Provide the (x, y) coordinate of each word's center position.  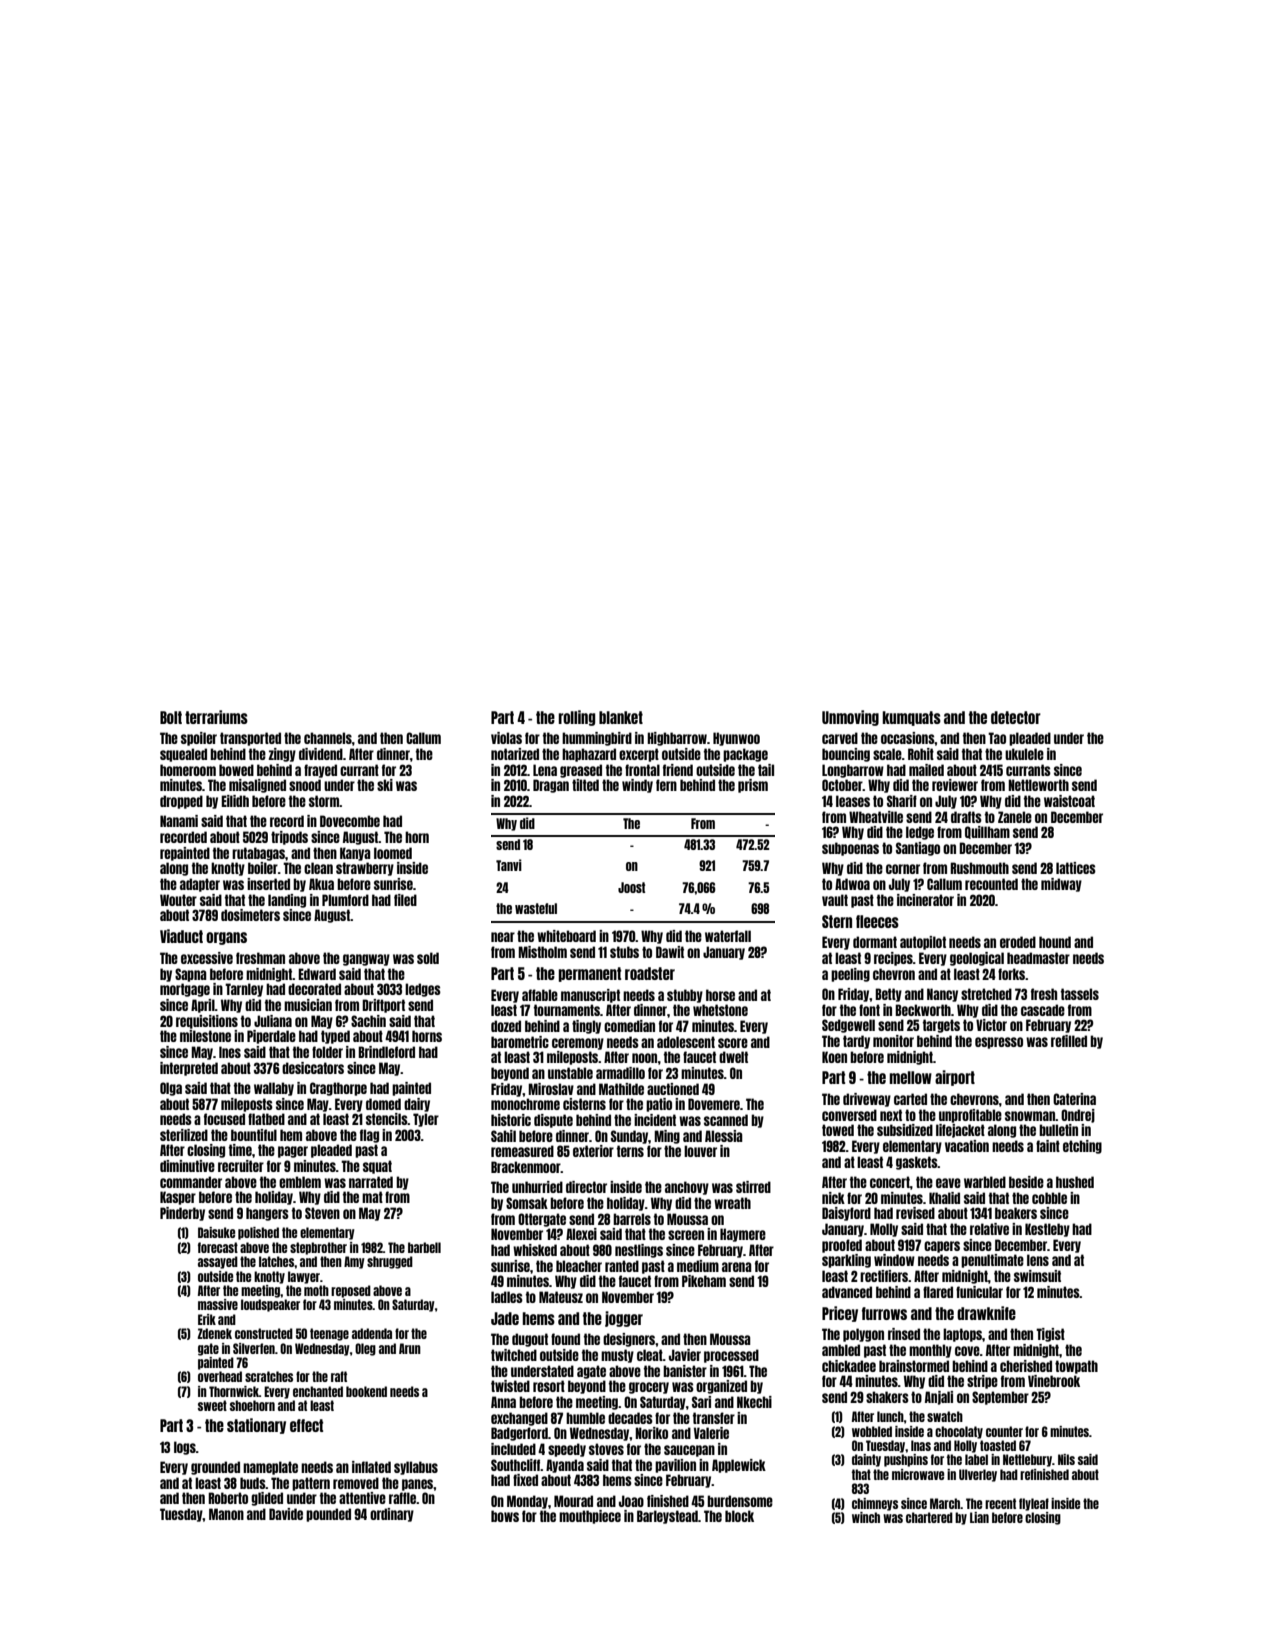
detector (1016, 717)
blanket (621, 717)
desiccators (313, 1068)
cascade (1043, 1010)
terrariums (216, 717)
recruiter (241, 1166)
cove (967, 1351)
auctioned (673, 1089)
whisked (535, 1250)
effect (306, 1425)
